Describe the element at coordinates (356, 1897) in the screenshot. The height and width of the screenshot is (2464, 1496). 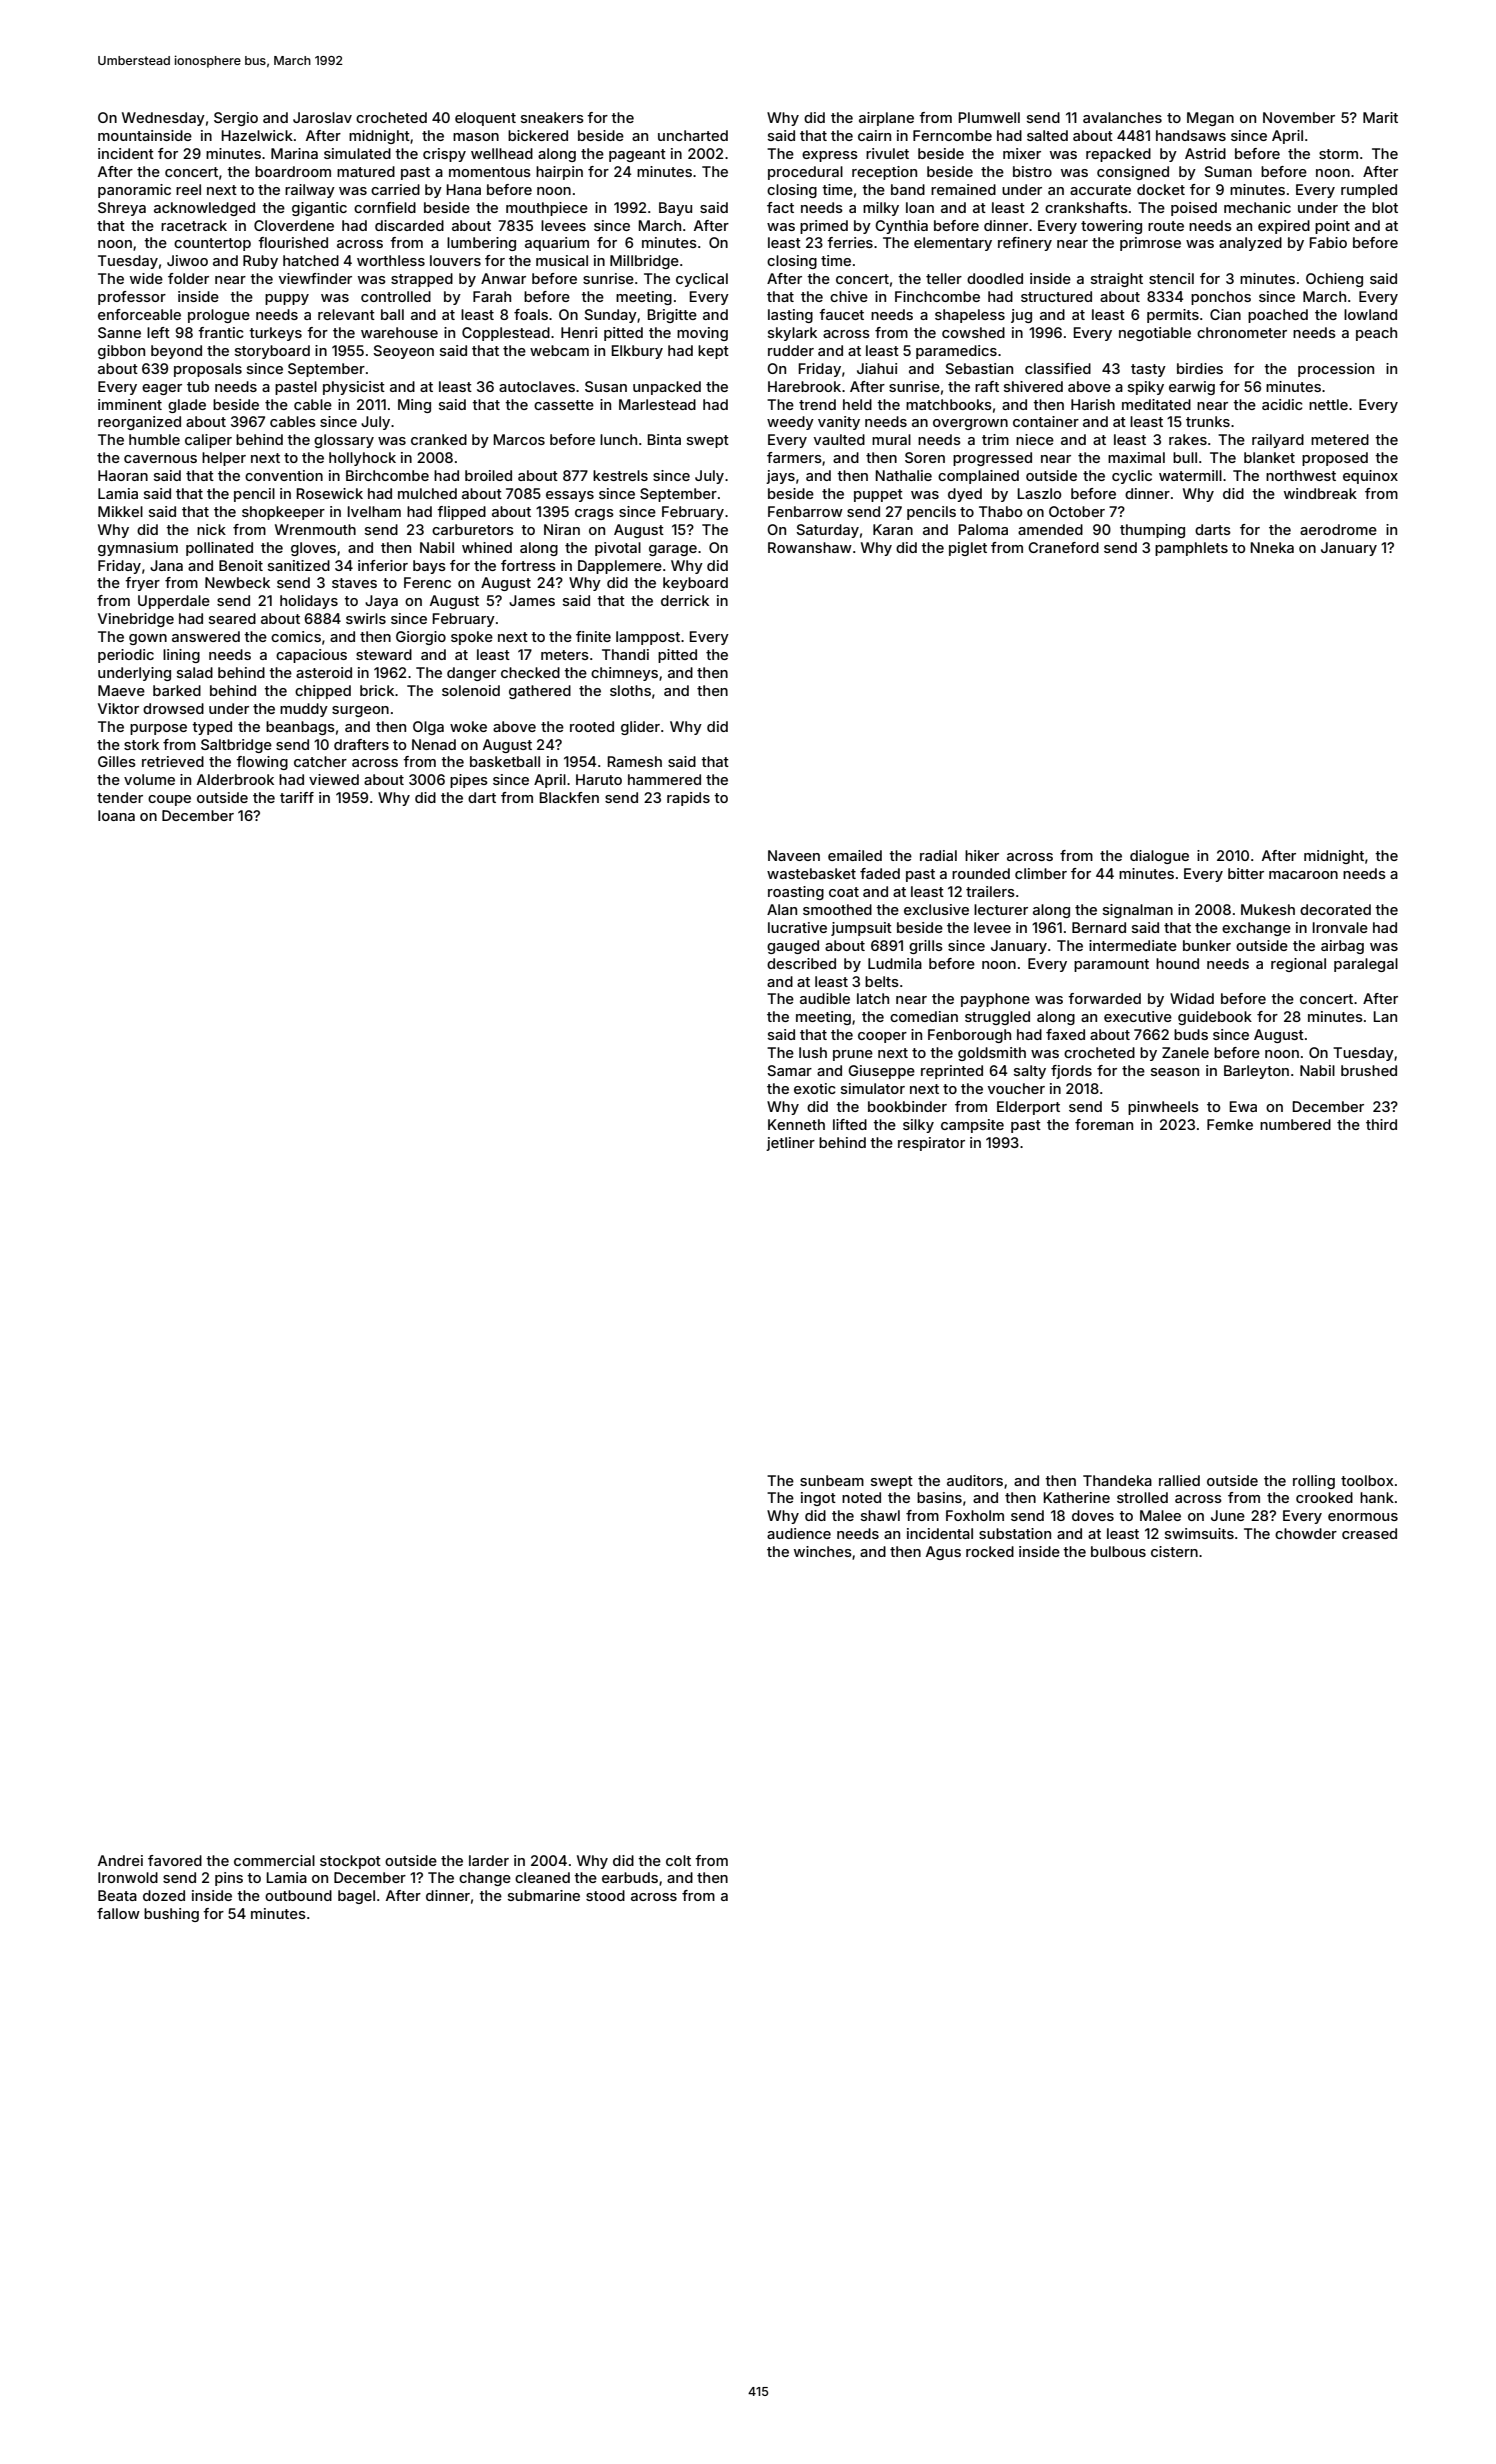
I see `bagel` at that location.
